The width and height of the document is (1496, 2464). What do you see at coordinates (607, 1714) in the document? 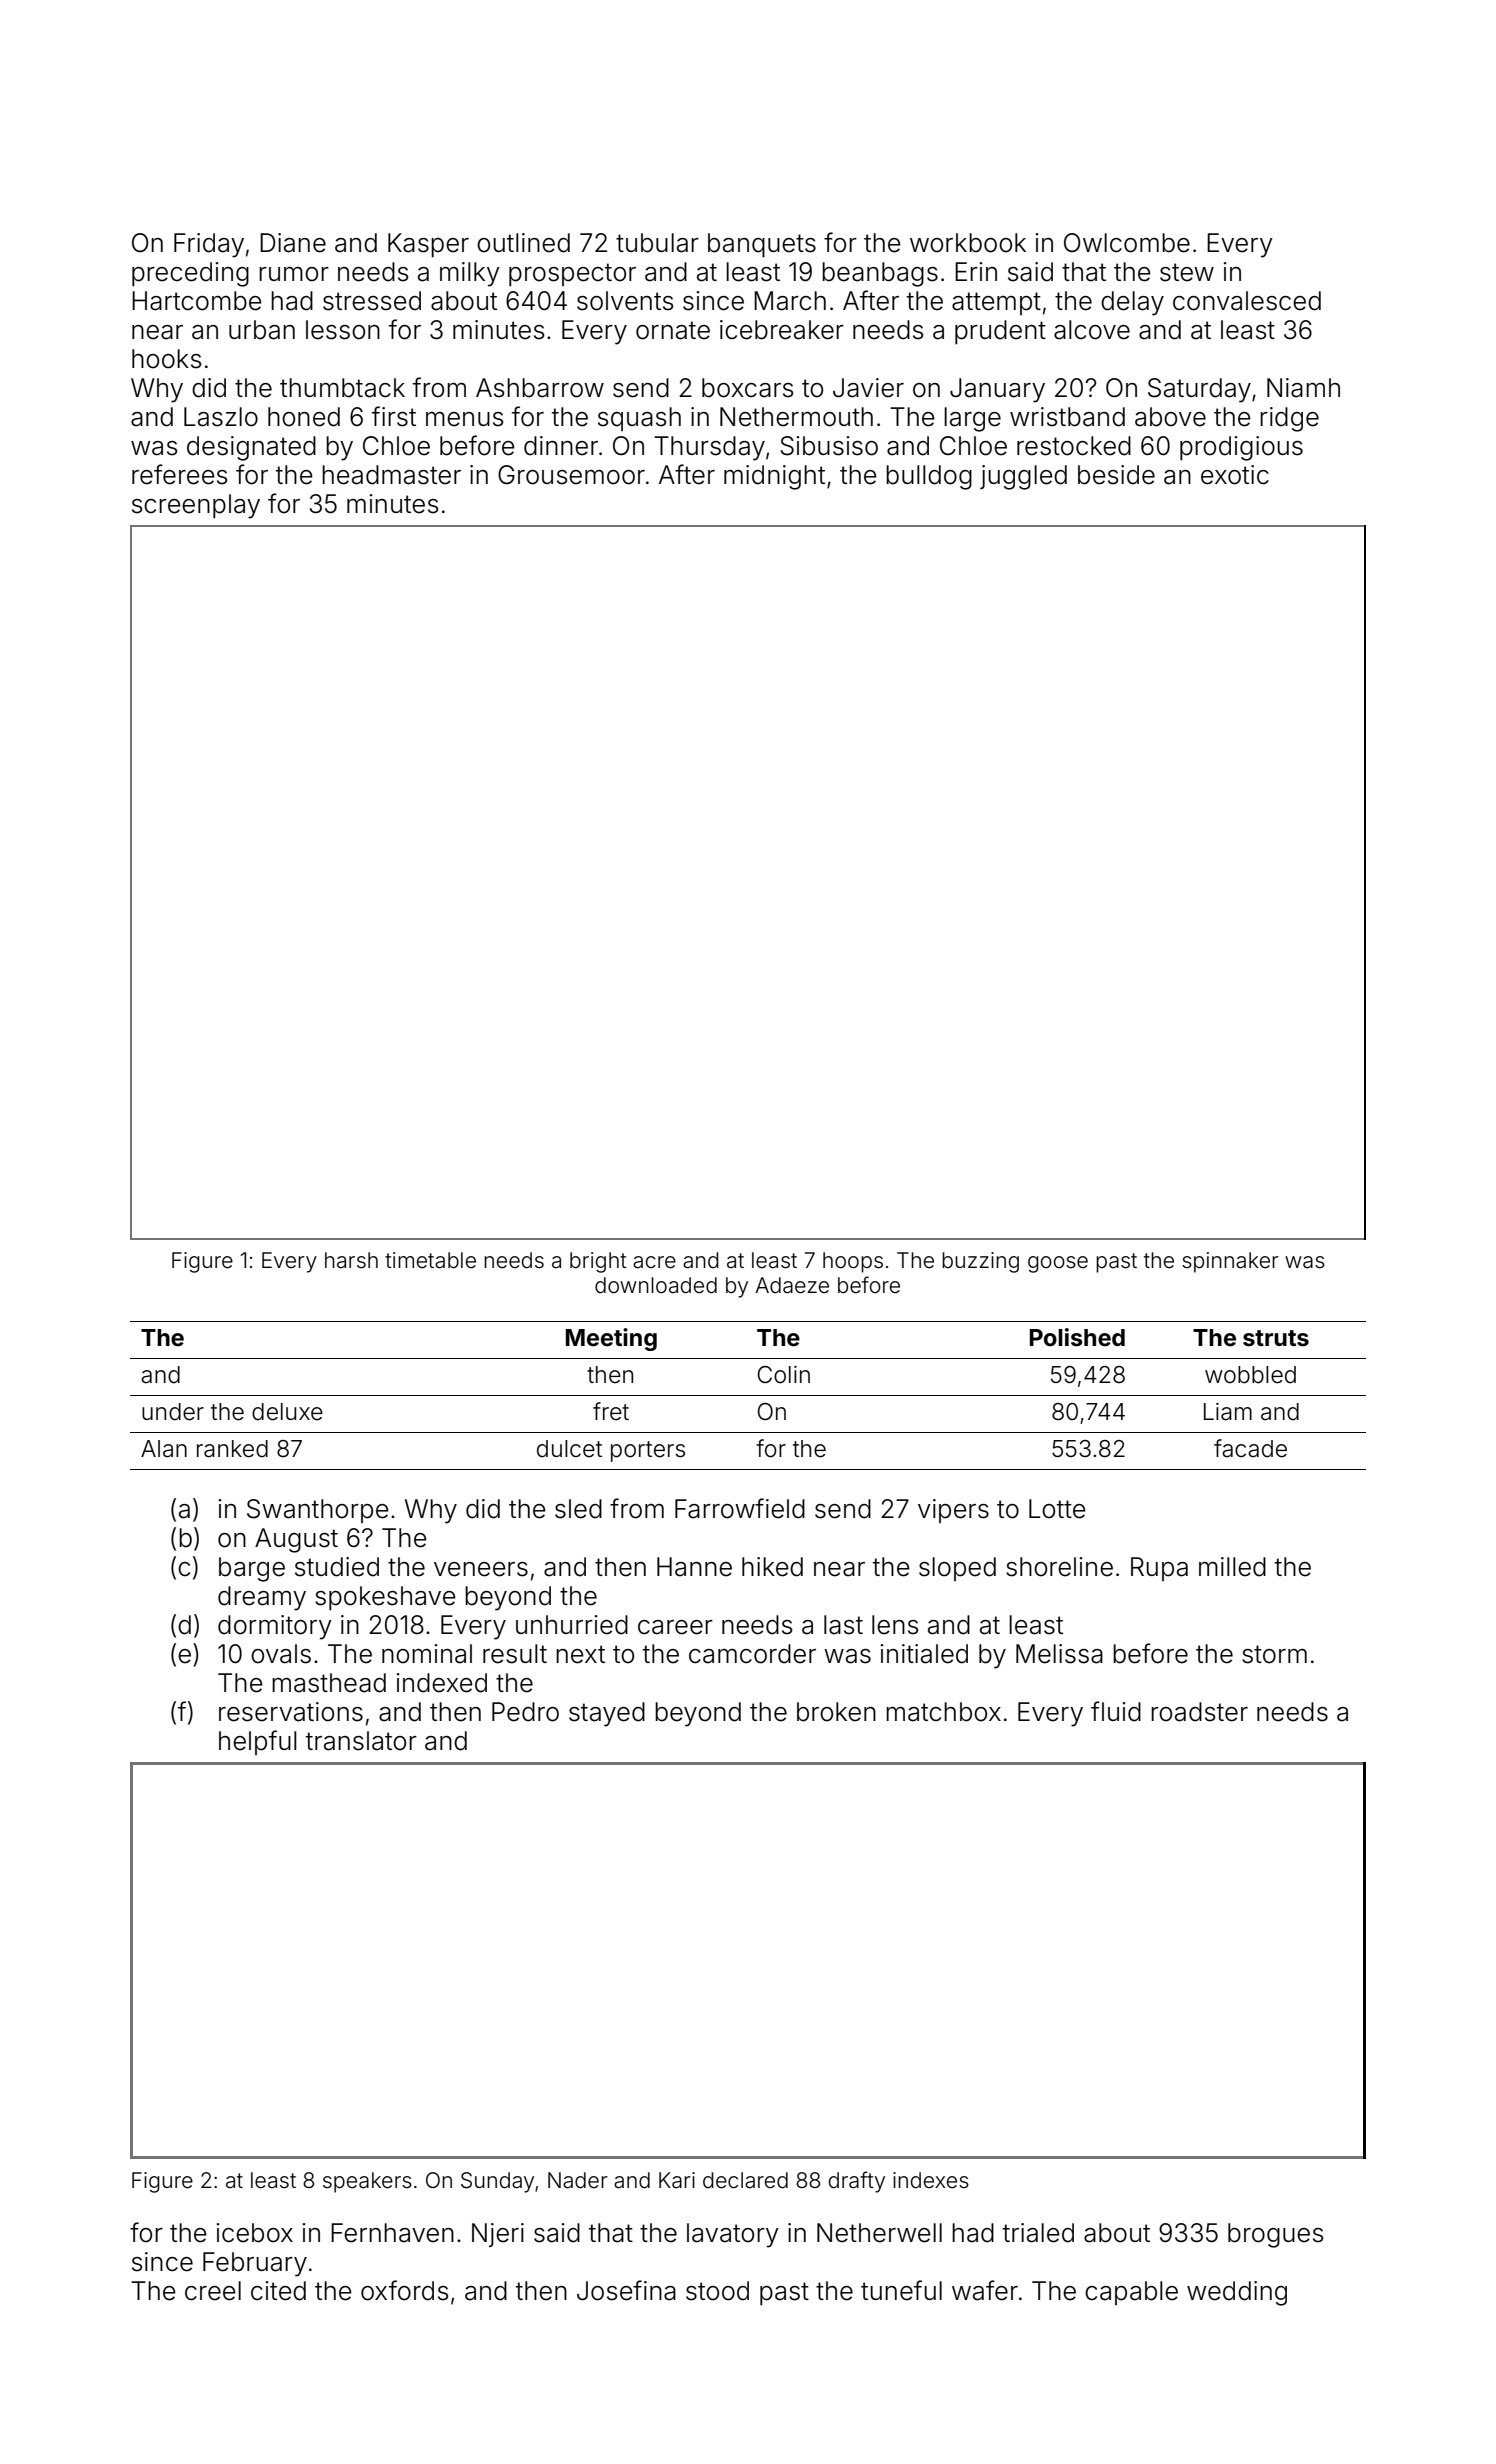
I see `stayed` at bounding box center [607, 1714].
